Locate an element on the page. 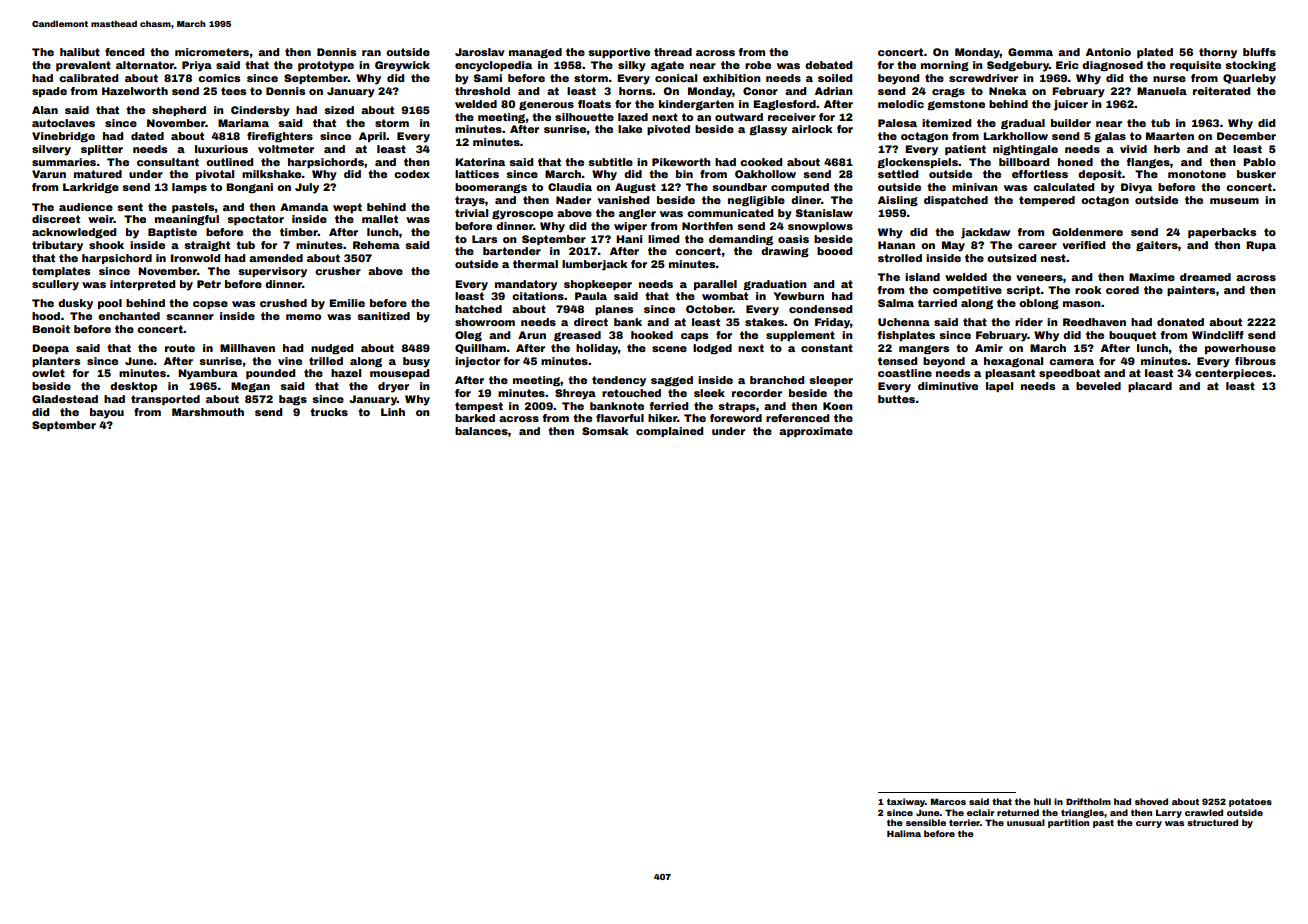 Image resolution: width=1308 pixels, height=924 pixels. Marcos is located at coordinates (948, 801).
